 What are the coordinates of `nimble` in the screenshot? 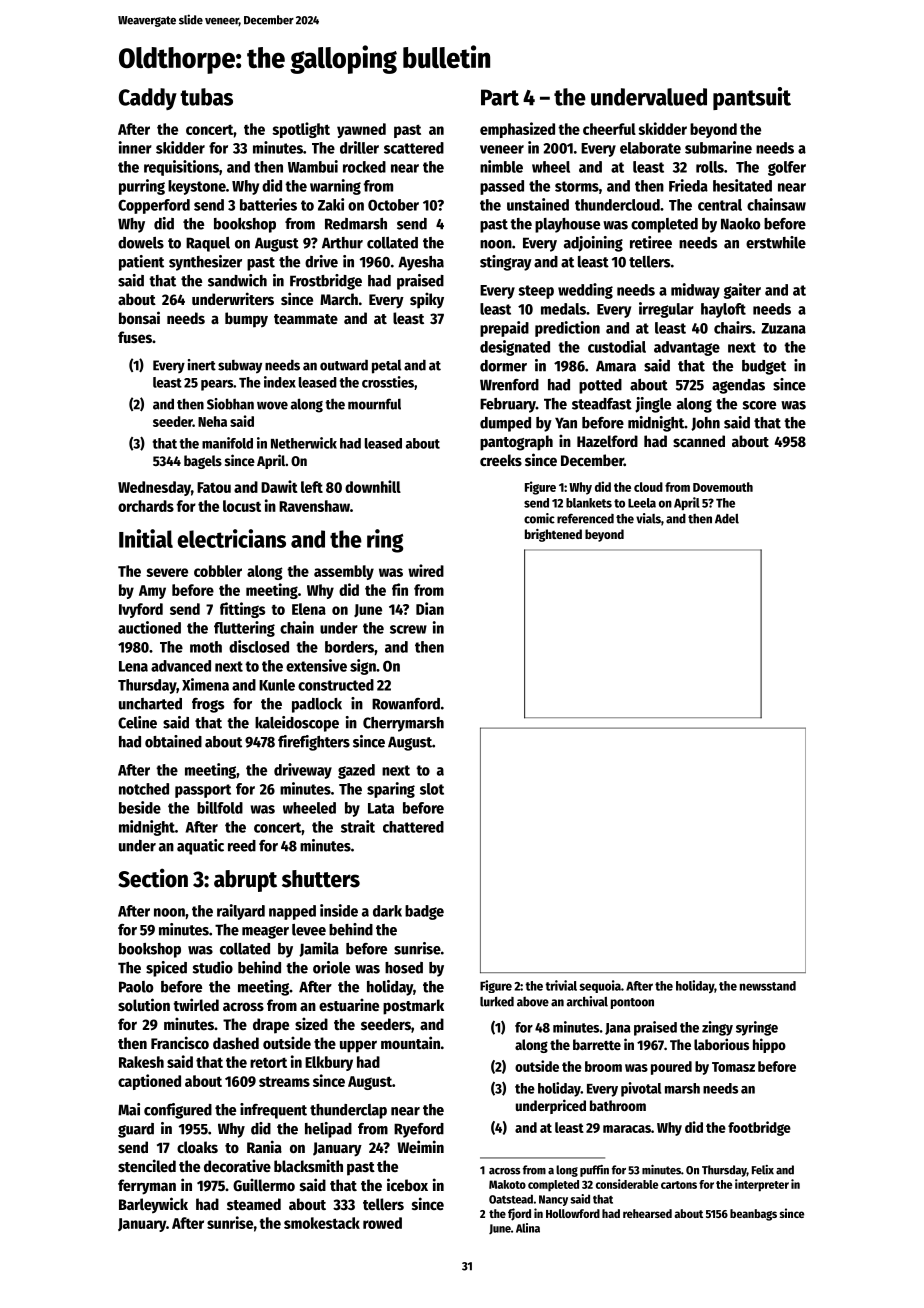 It's located at (501, 166).
